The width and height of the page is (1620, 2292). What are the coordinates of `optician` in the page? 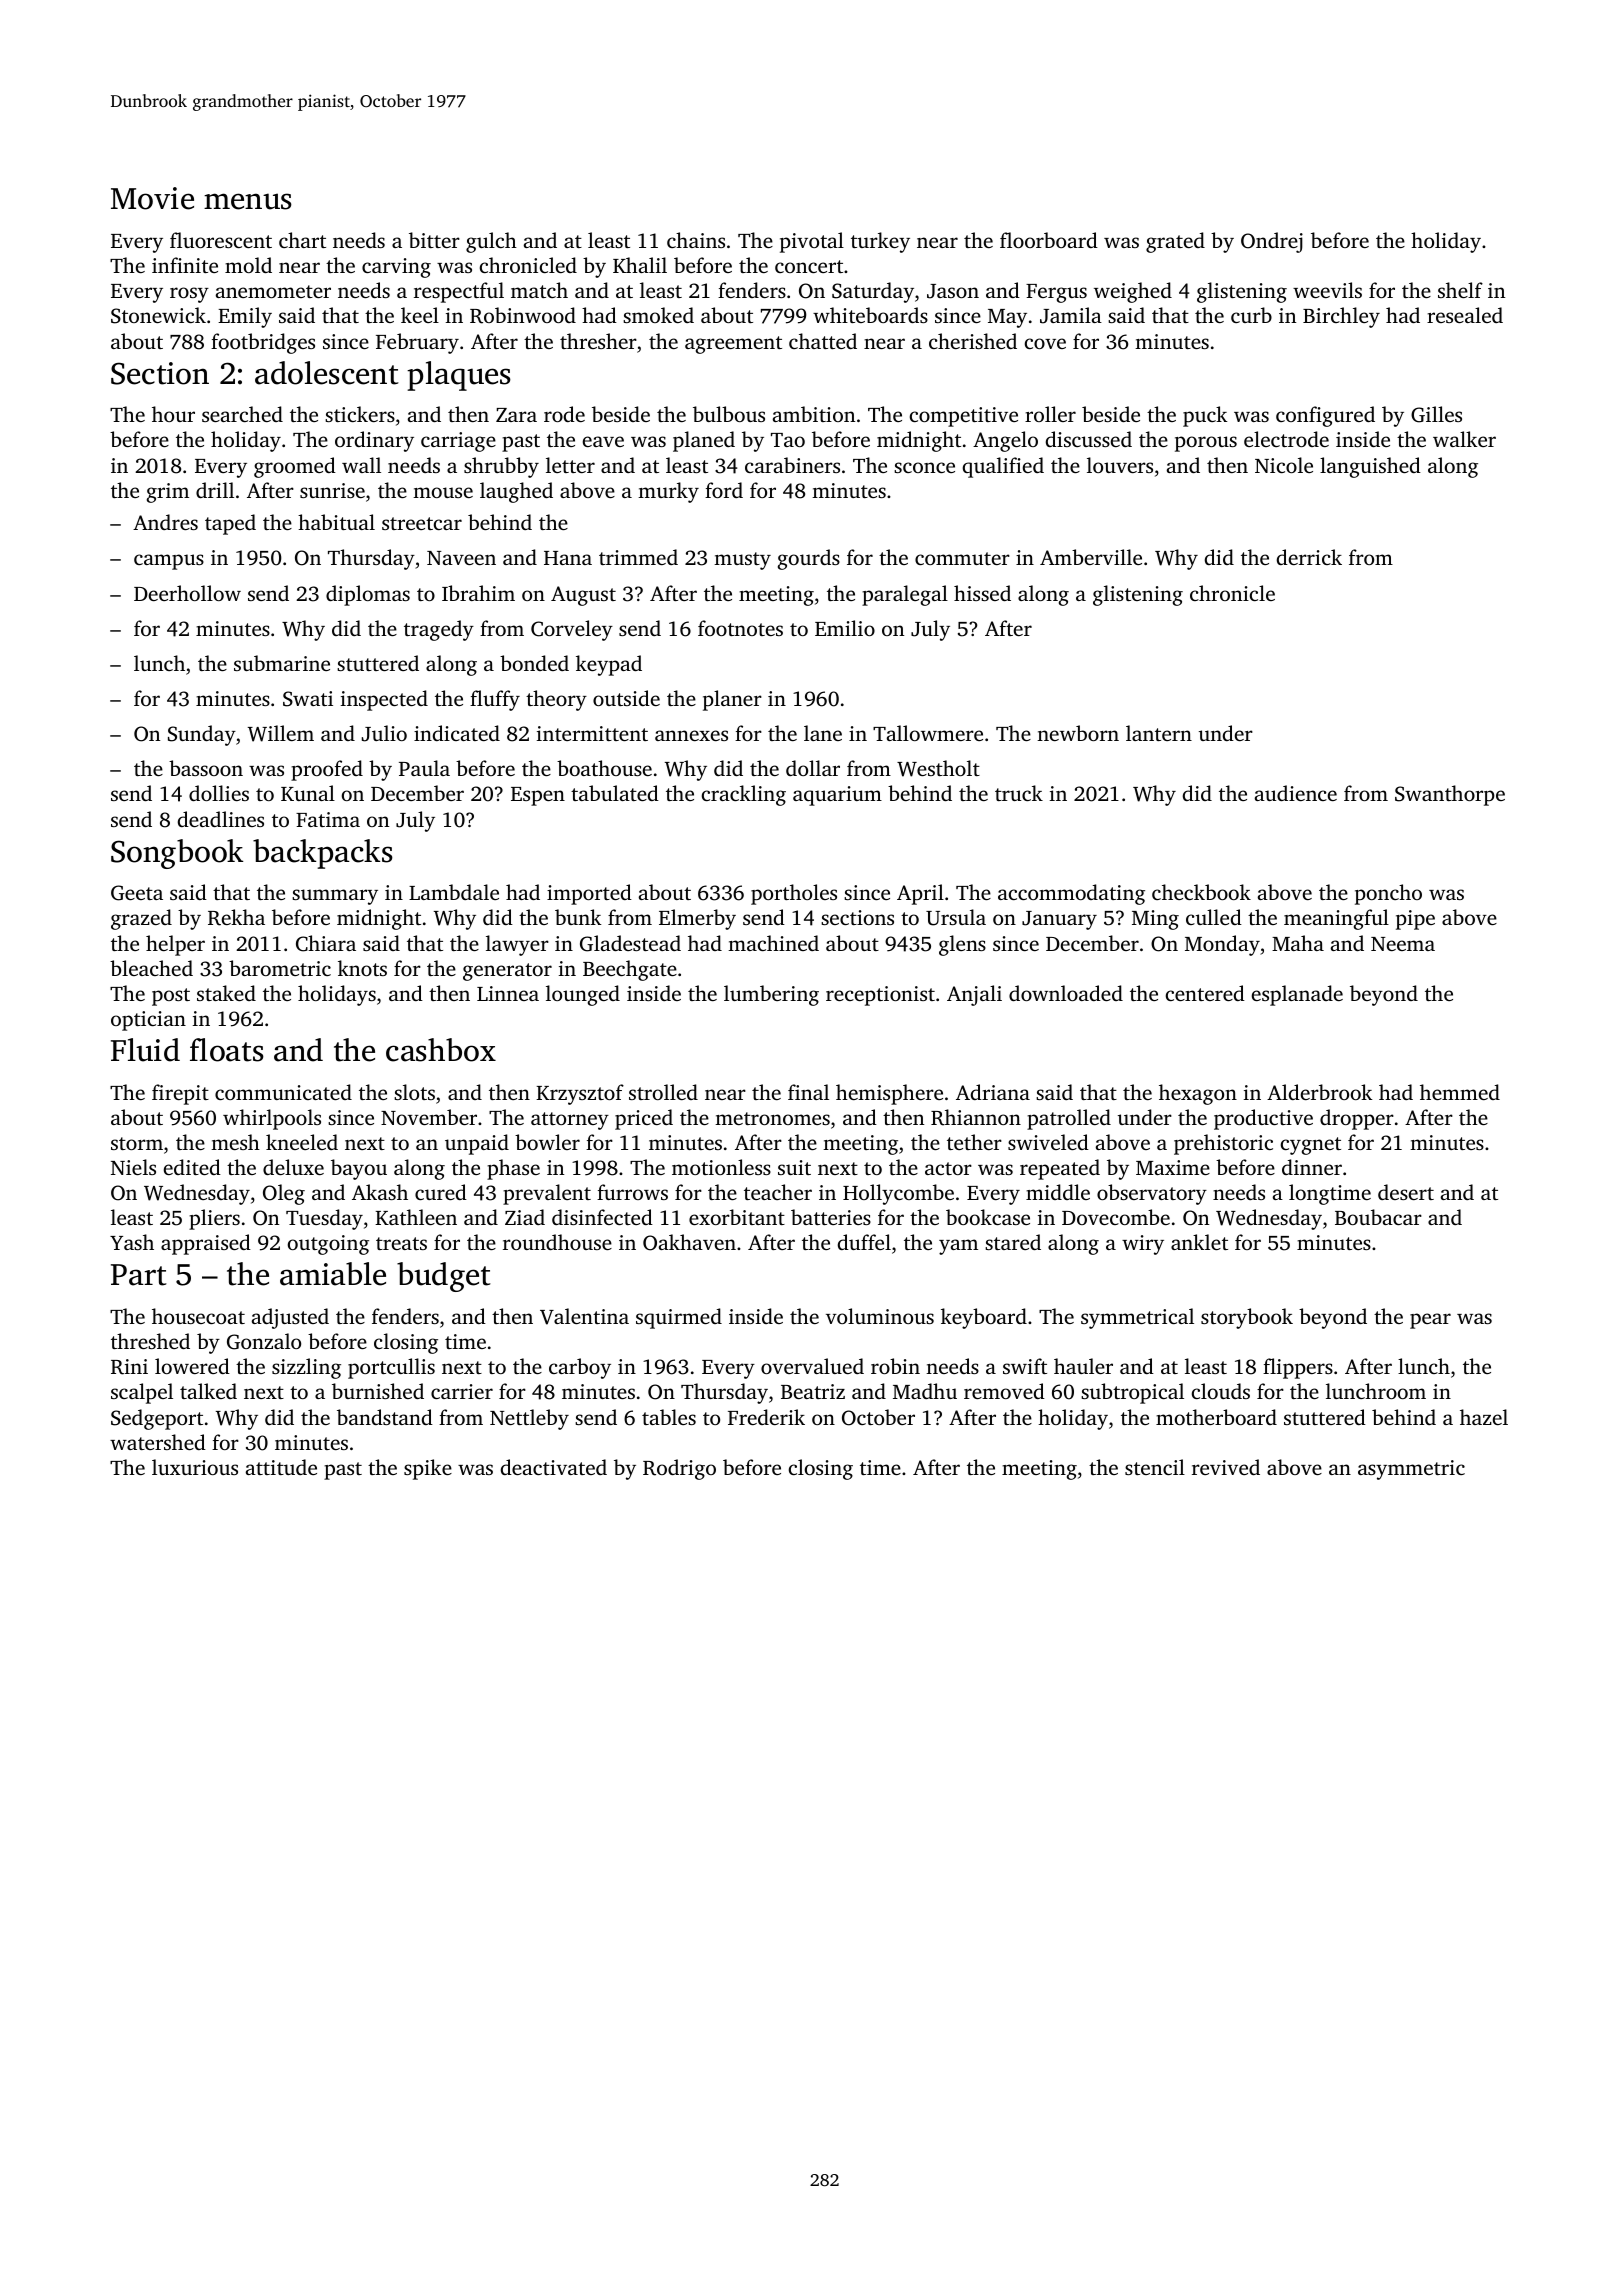 It's located at (148, 1021).
